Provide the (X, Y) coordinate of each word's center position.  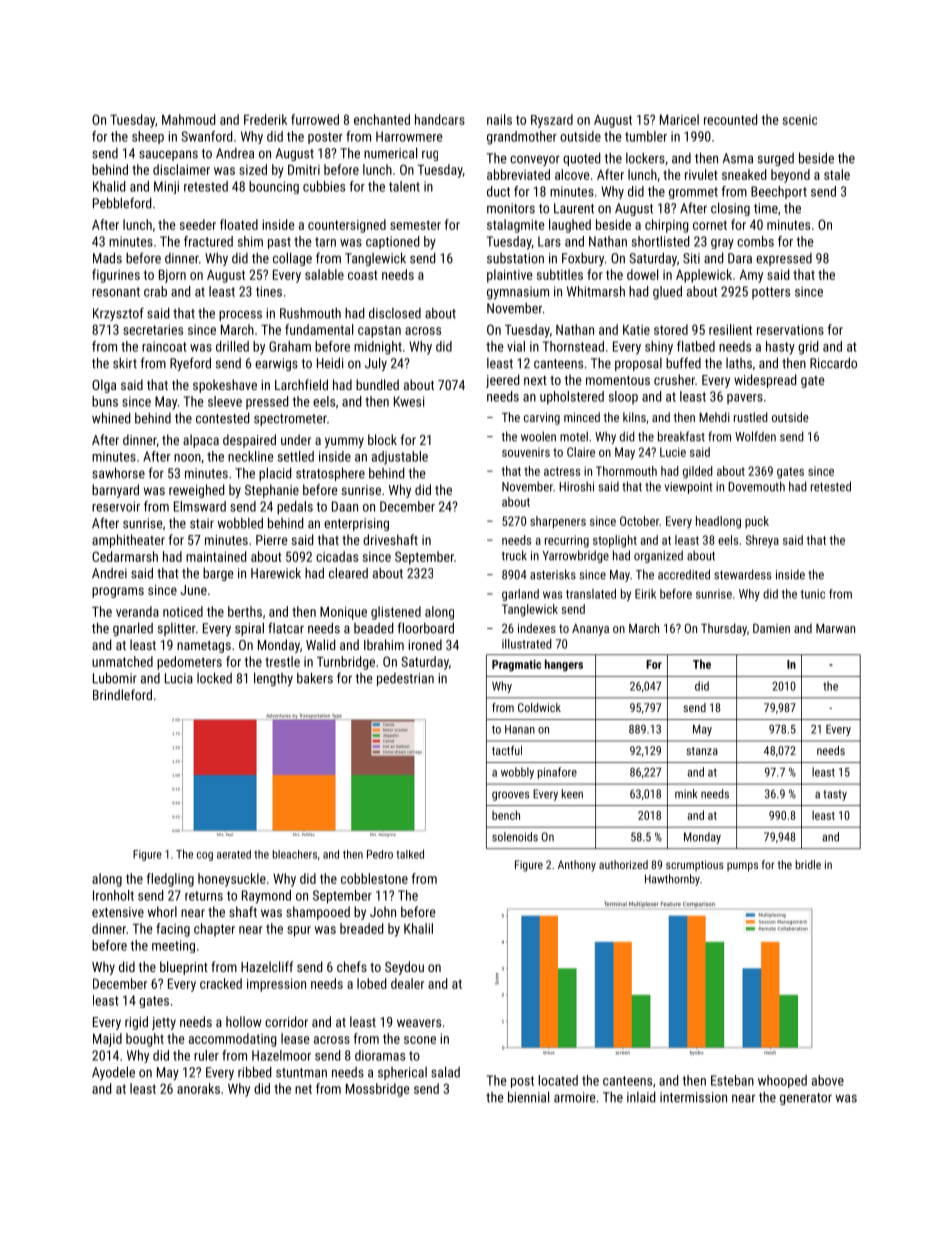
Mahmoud (188, 119)
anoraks (198, 1088)
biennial (528, 1097)
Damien (771, 628)
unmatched (122, 661)
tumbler (646, 136)
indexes (537, 628)
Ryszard (552, 121)
